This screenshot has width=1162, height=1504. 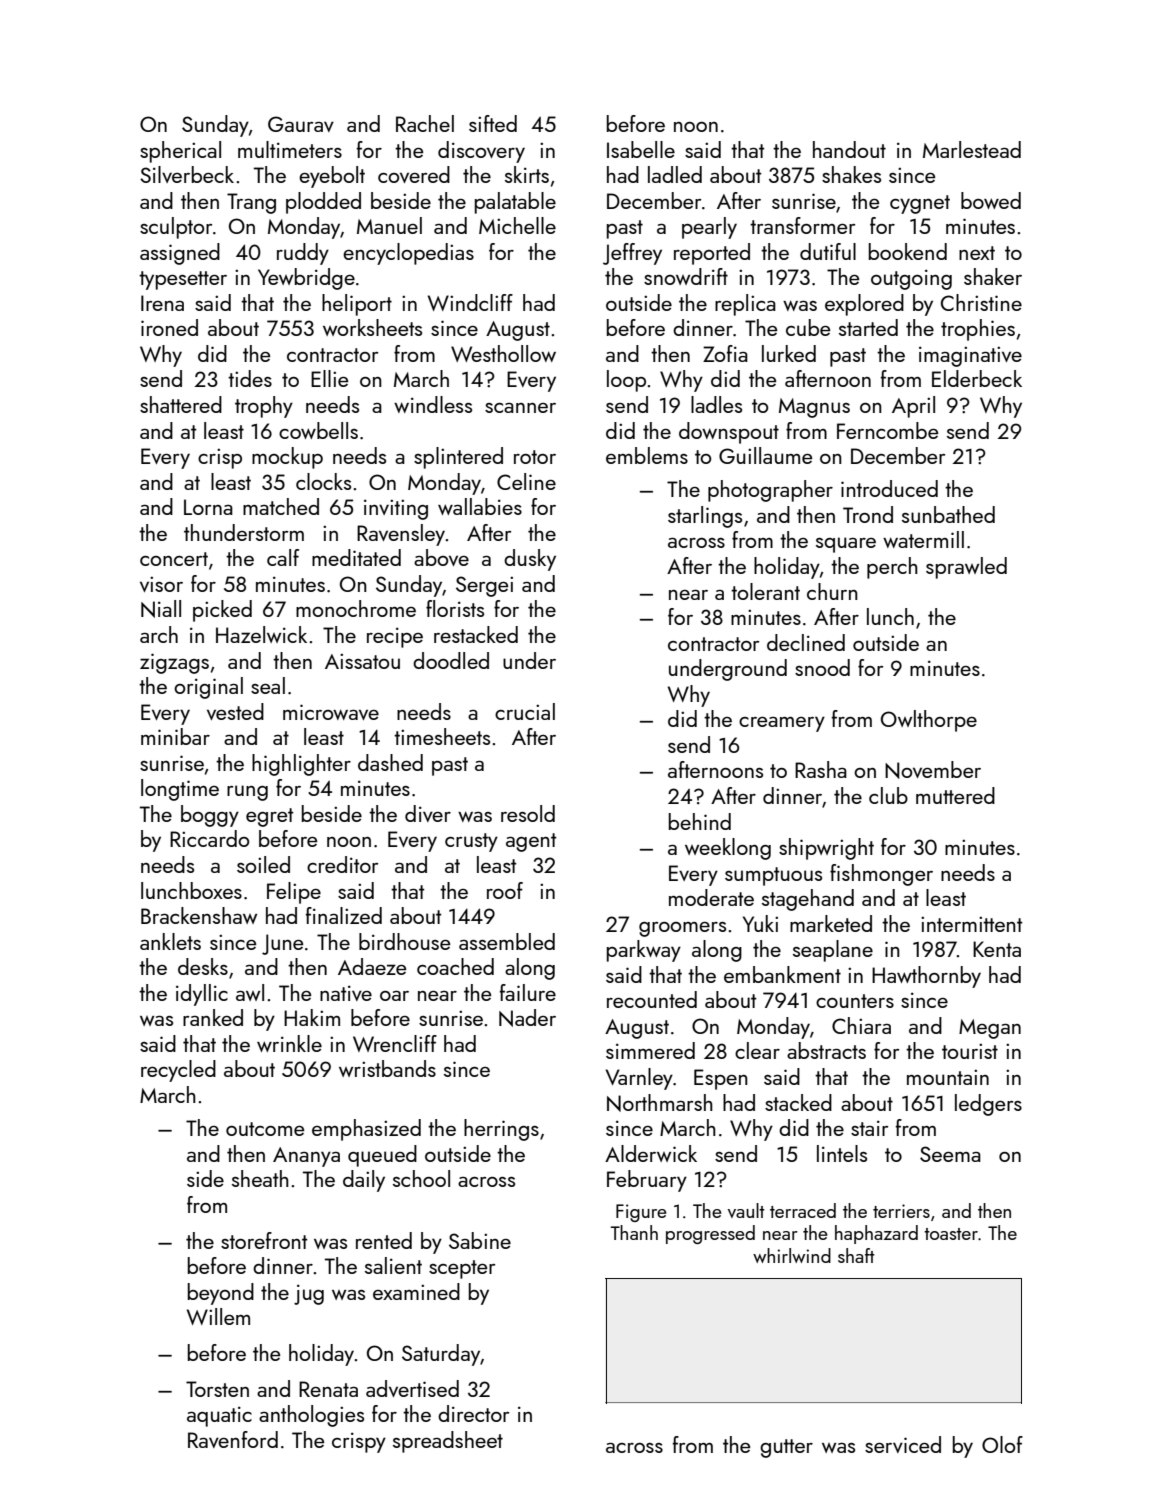 I want to click on Niall, so click(x=161, y=609).
